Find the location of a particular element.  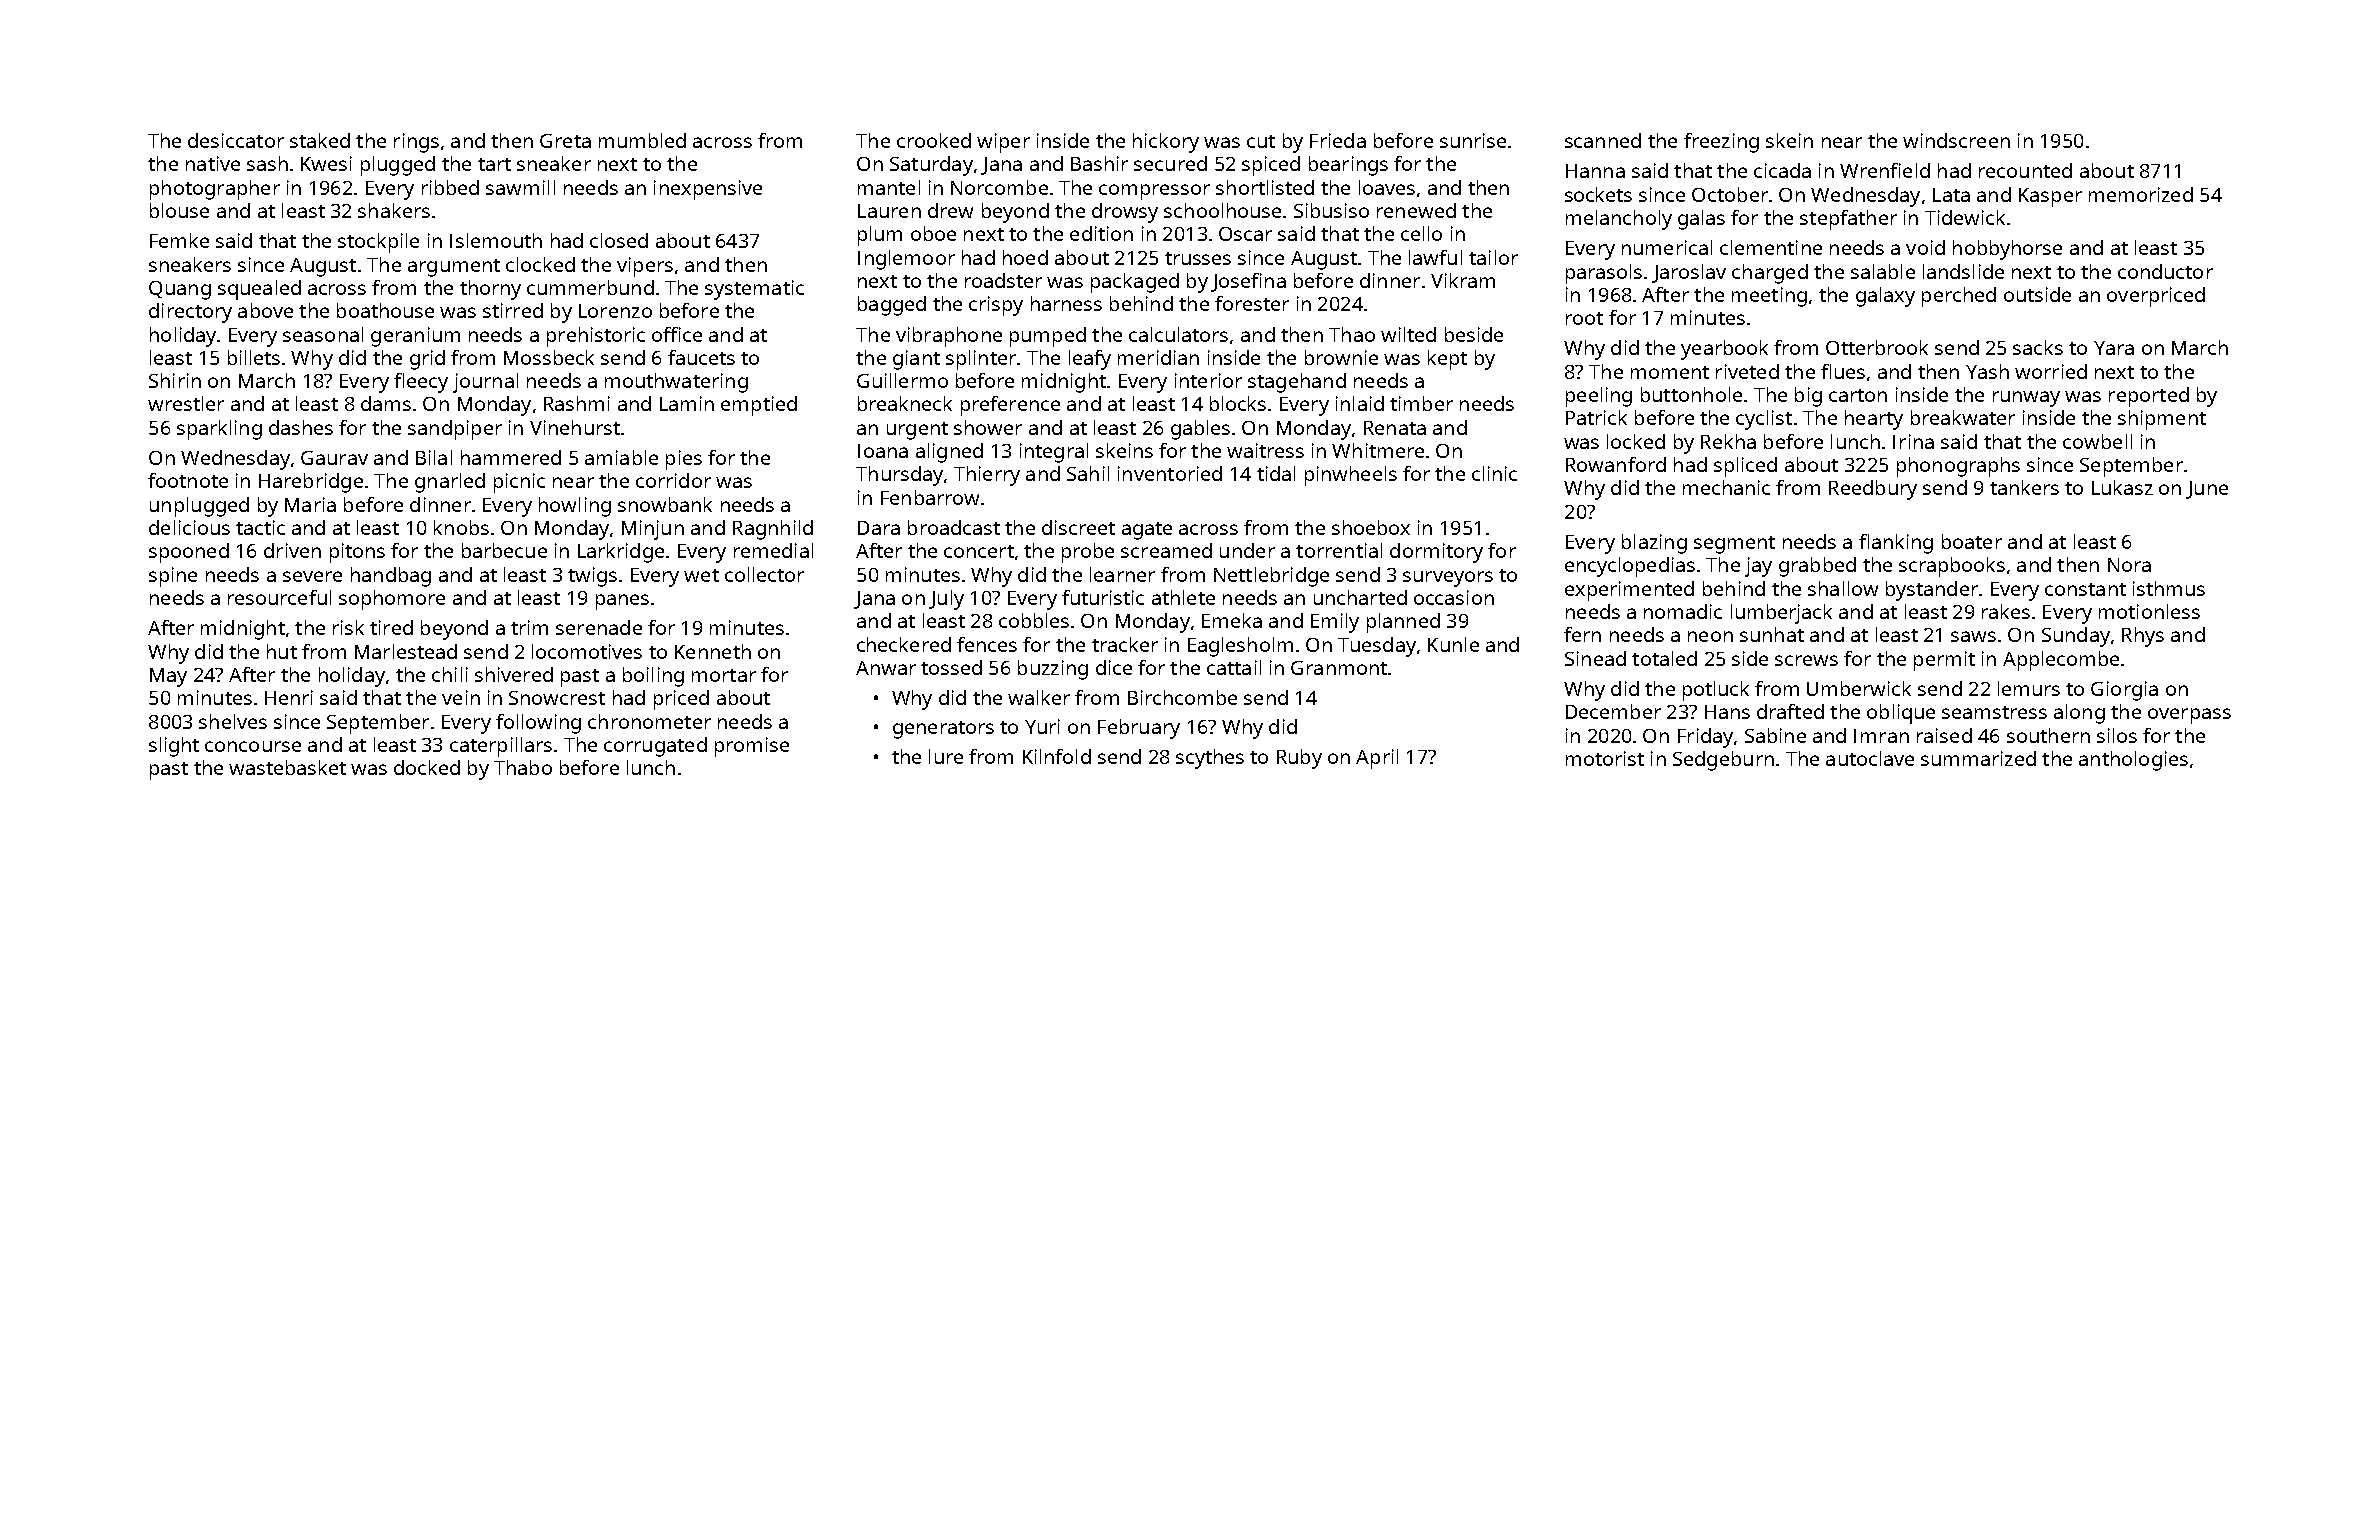

sparkling is located at coordinates (219, 430).
